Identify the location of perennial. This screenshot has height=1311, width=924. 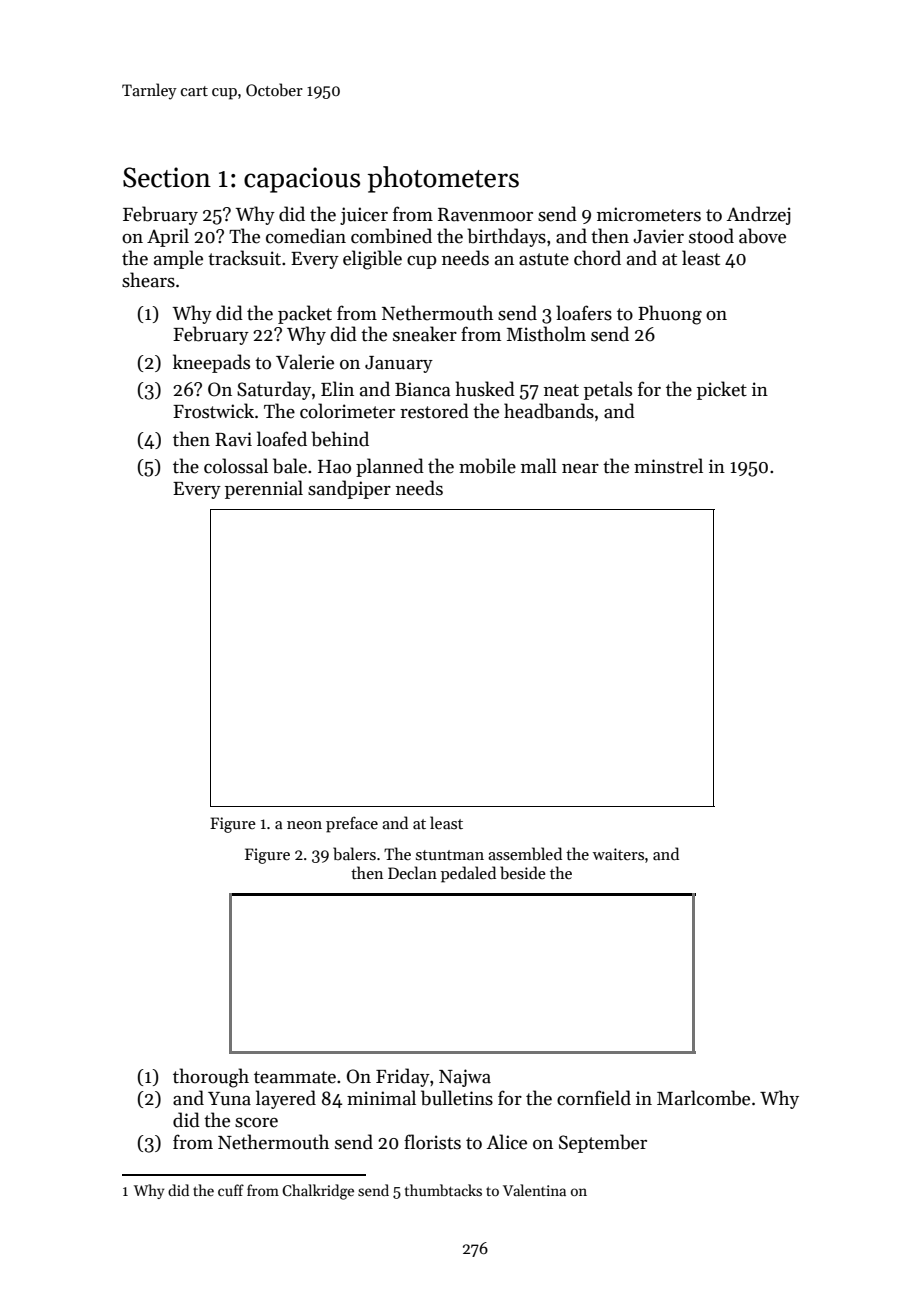
(264, 489).
